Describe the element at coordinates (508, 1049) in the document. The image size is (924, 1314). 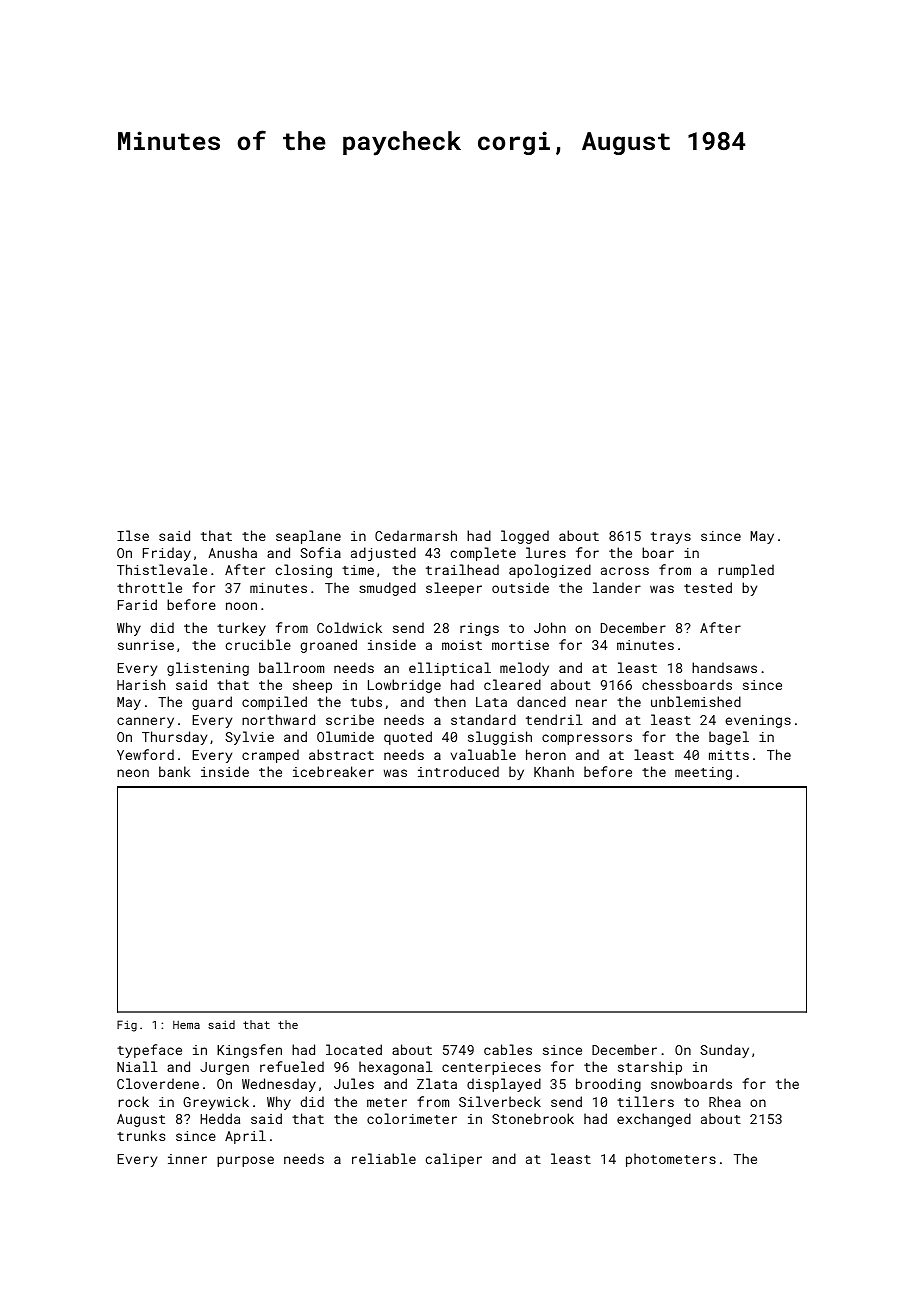
I see `cables` at that location.
